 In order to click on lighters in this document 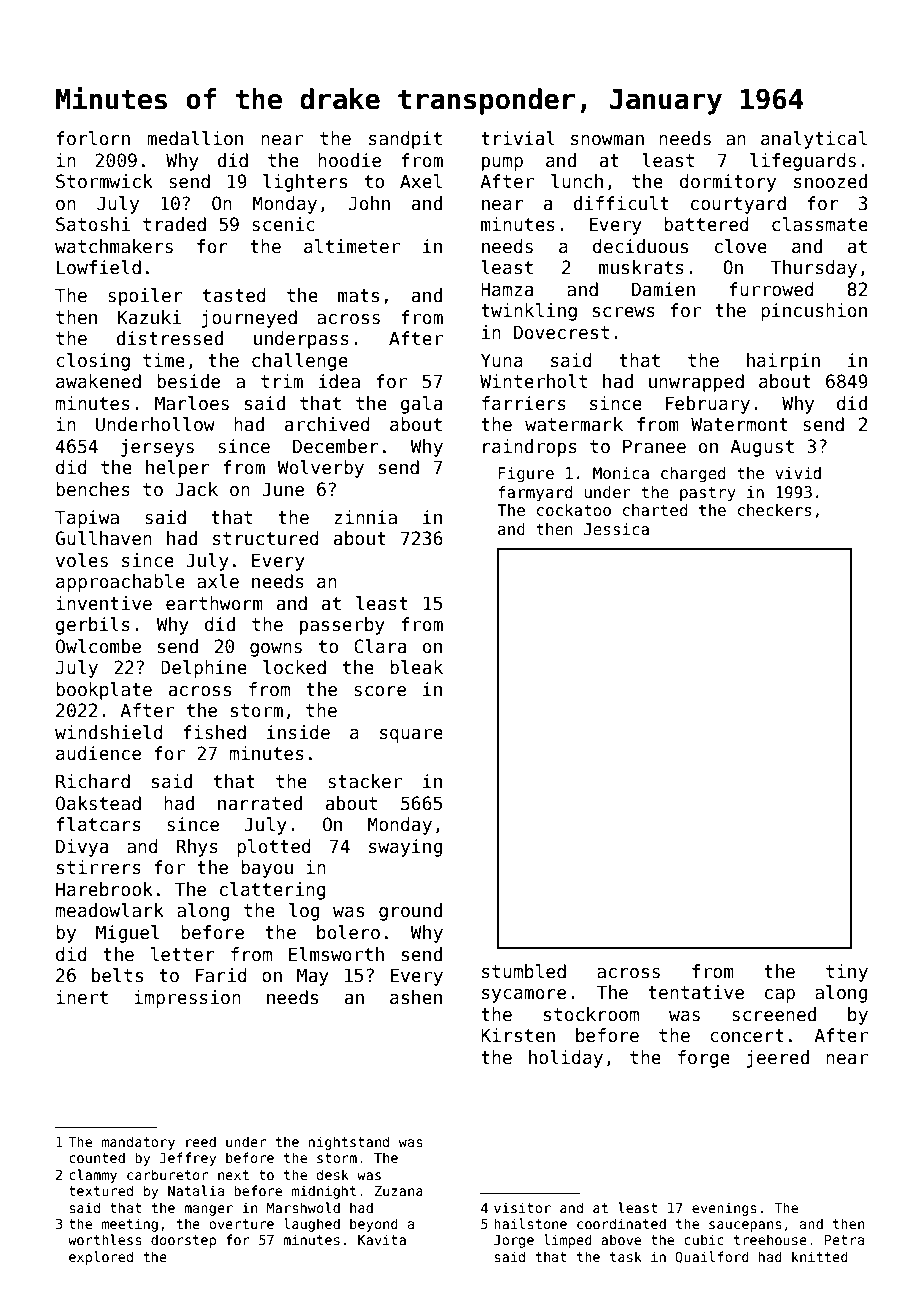, I will do `click(305, 183)`.
